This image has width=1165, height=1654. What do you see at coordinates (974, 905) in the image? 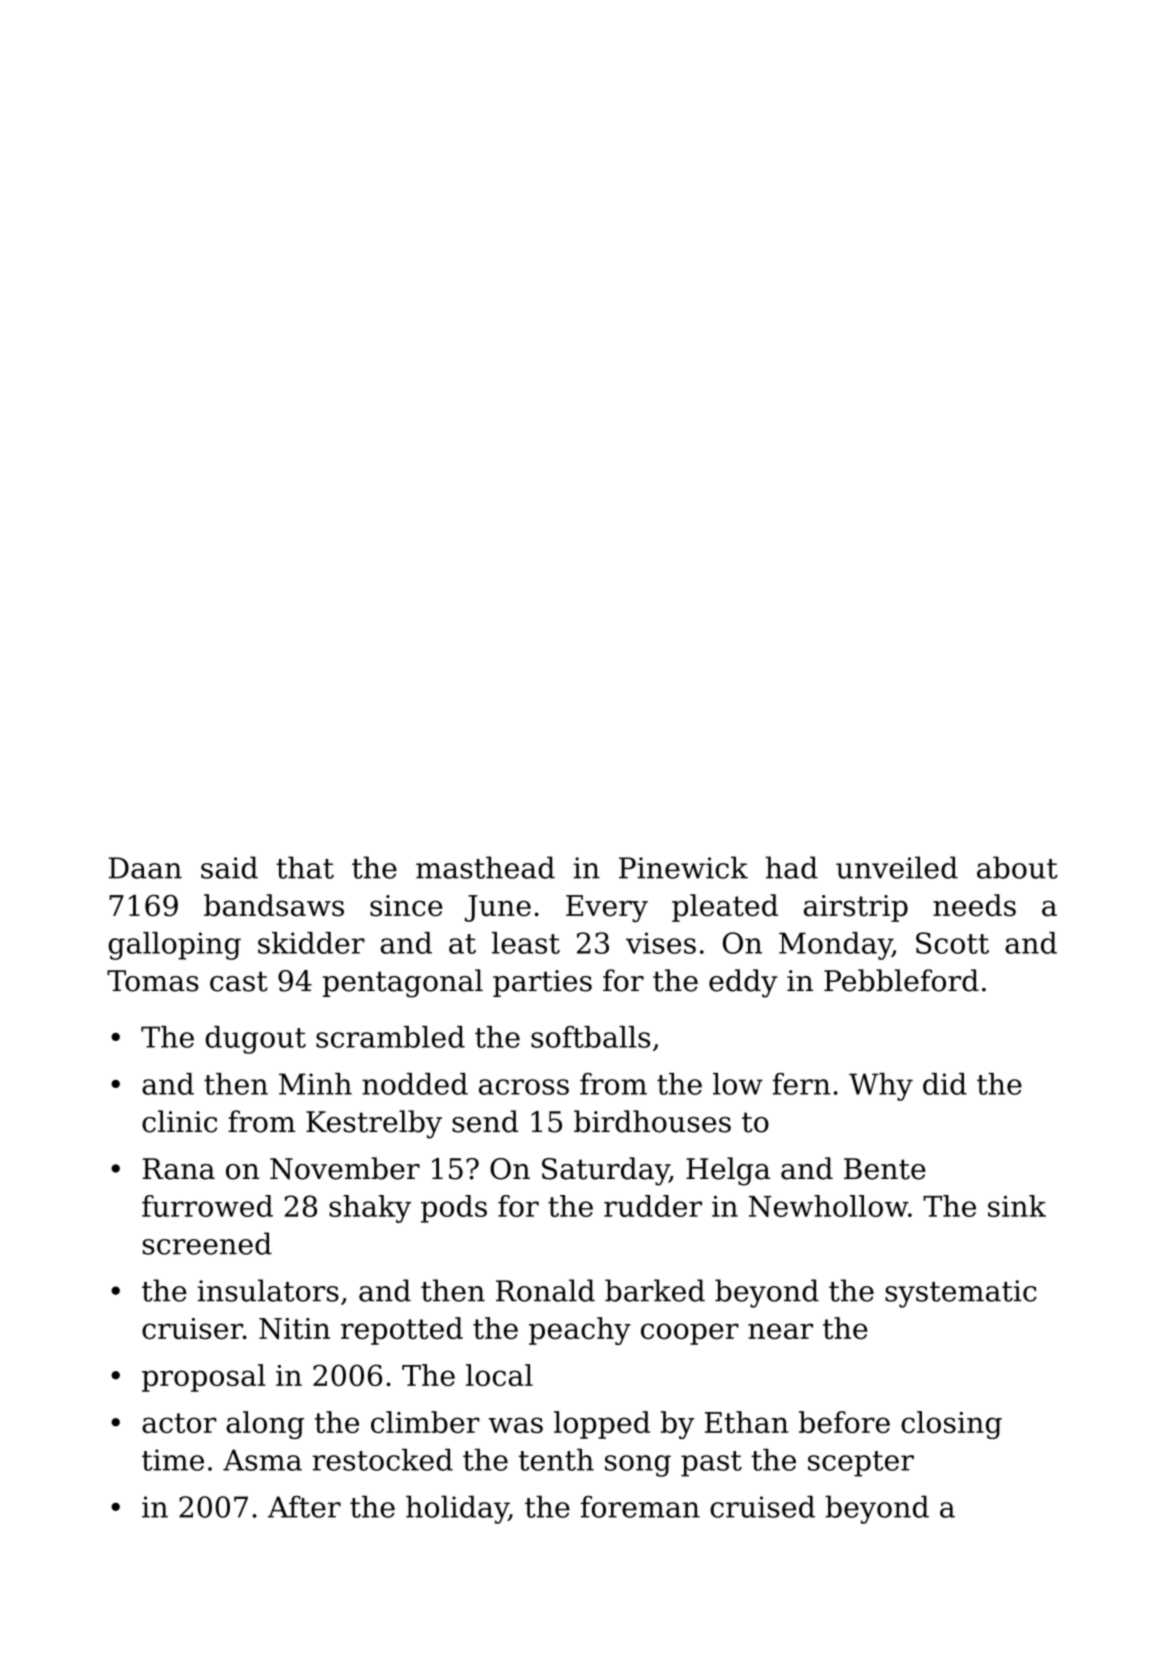
I see `needs` at bounding box center [974, 905].
